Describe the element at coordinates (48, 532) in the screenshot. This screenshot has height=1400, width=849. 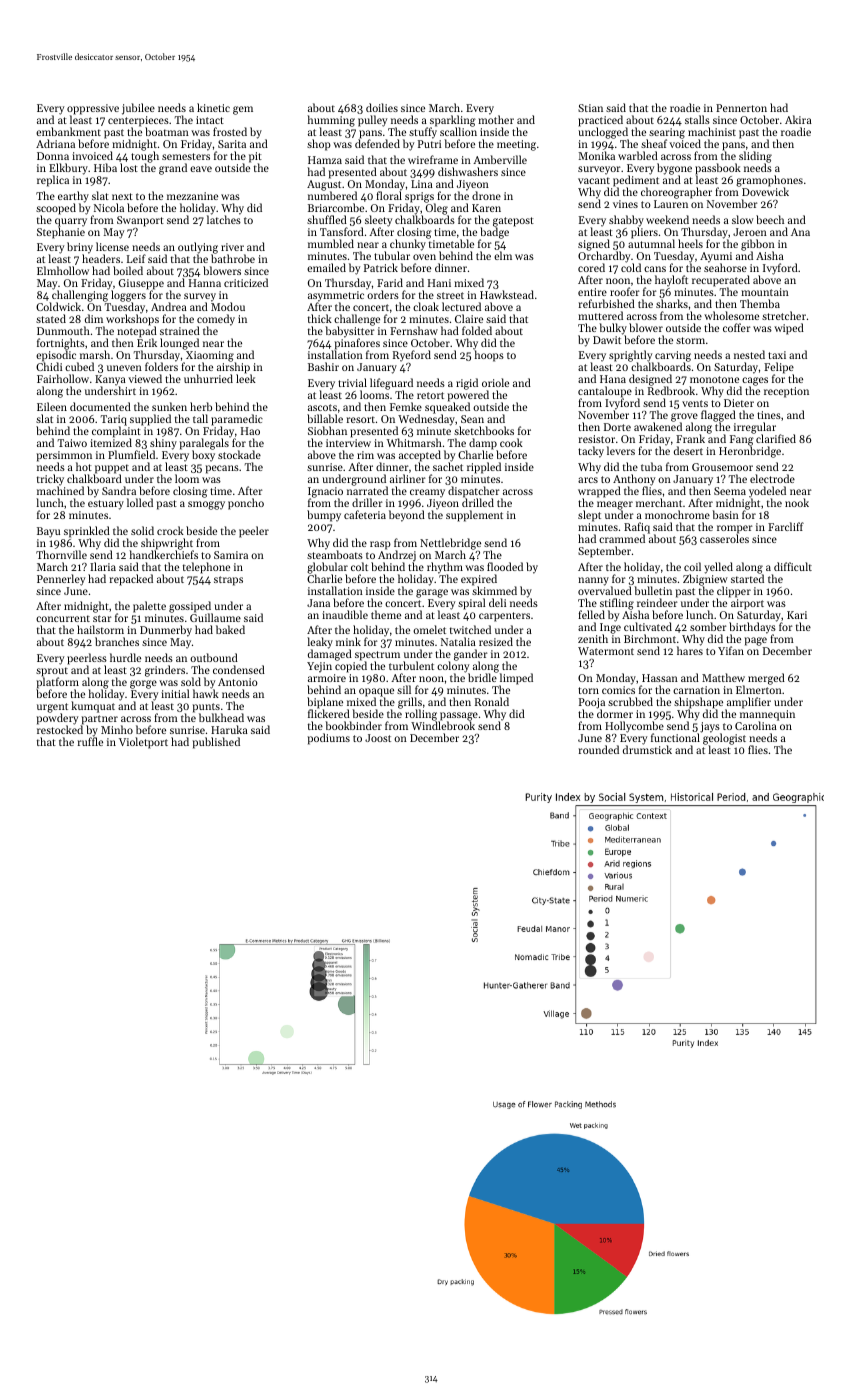
I see `Bayu` at that location.
